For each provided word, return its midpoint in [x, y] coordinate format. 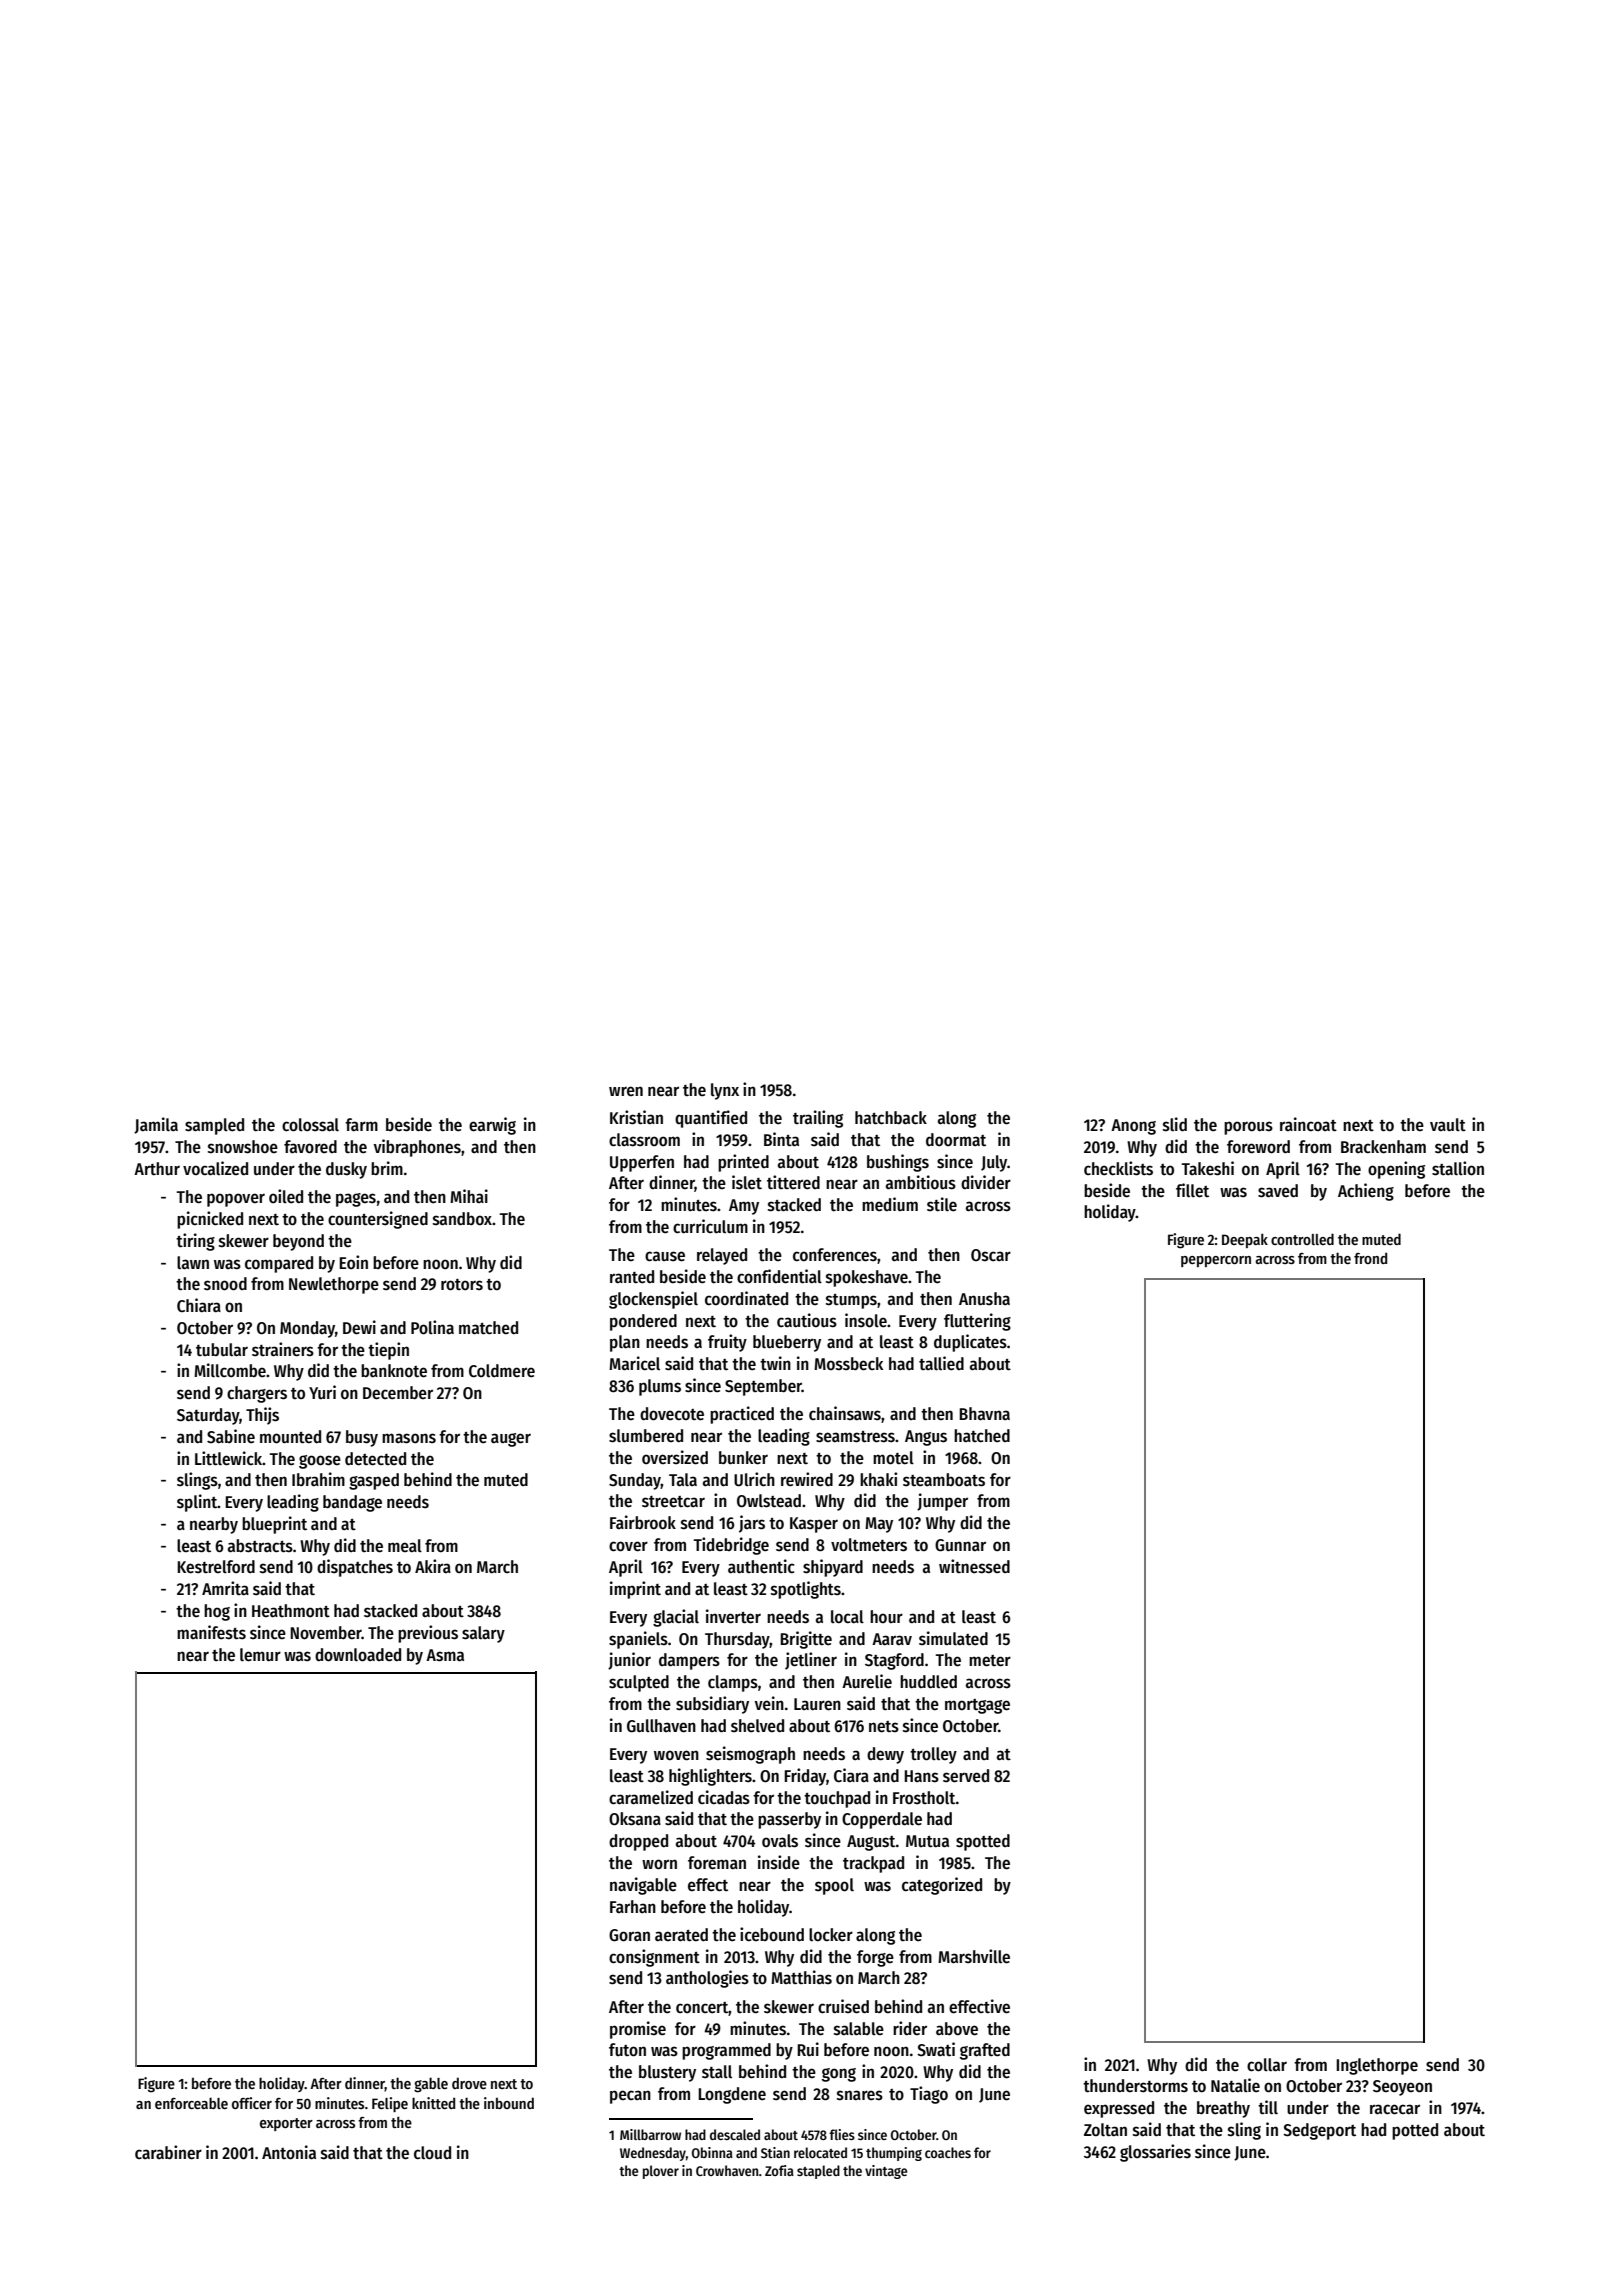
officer [252, 2103]
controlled [1302, 1239]
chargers [257, 1394]
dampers [689, 1661]
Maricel [634, 1363]
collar [1267, 2065]
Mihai [469, 1196]
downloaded [358, 1655]
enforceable [191, 2103]
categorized [942, 1886]
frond [1370, 1258]
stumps [851, 1301]
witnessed [974, 1566]
